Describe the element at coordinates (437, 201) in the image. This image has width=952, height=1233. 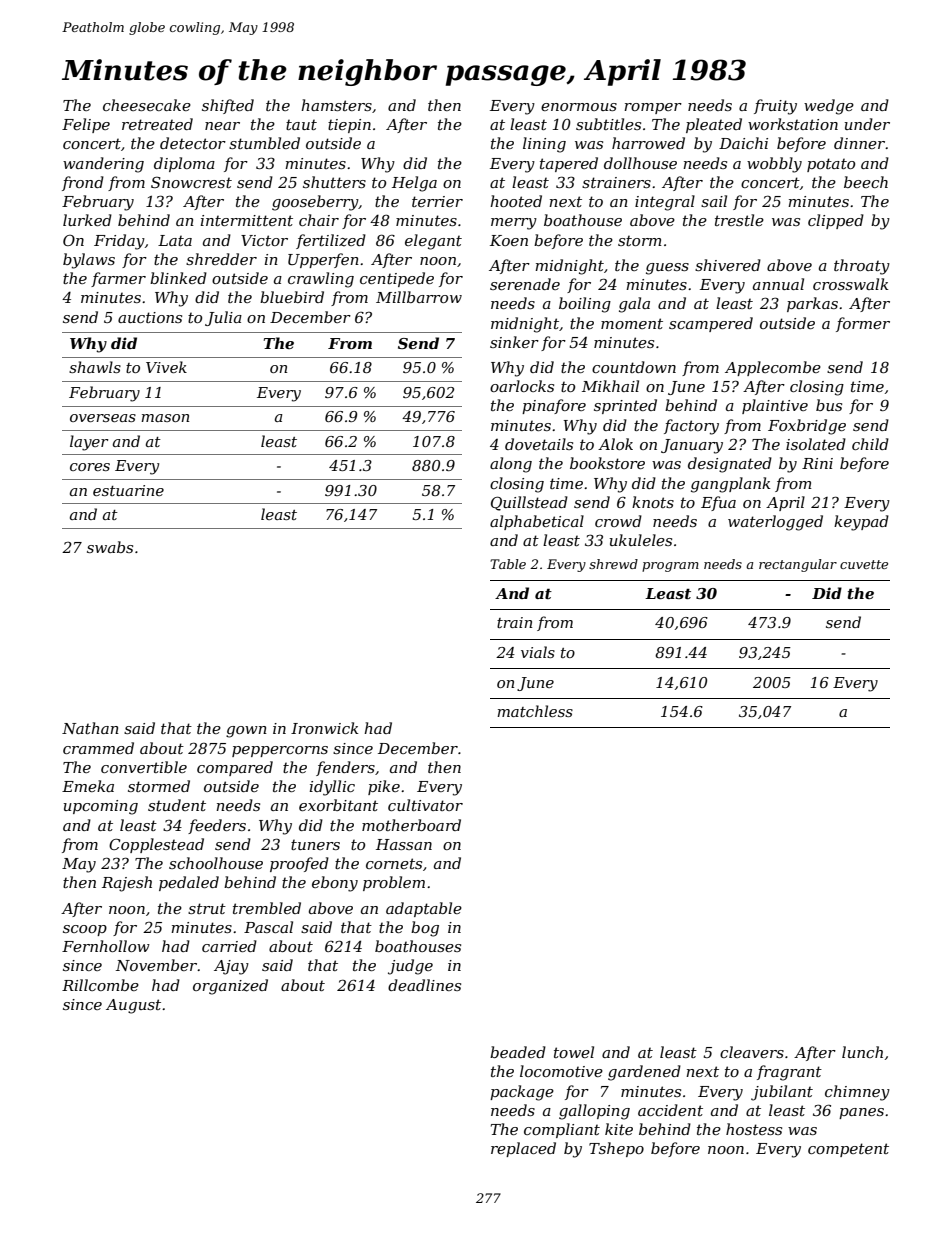
I see `terrier` at that location.
